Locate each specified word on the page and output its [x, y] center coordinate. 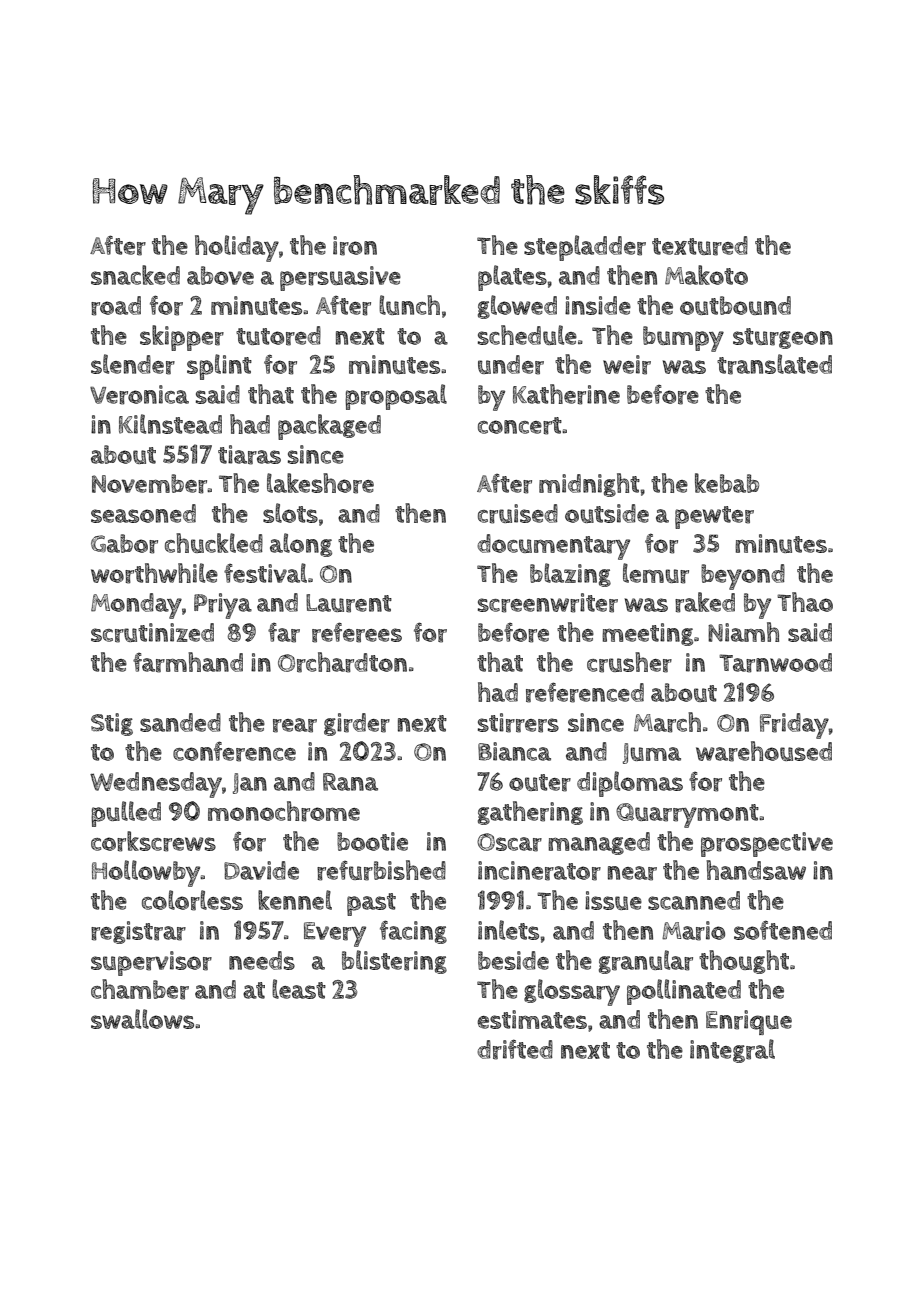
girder [357, 724]
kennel [295, 900]
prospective [767, 844]
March [667, 722]
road [116, 306]
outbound [735, 305]
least [299, 989]
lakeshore [320, 483]
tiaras [249, 455]
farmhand [188, 662]
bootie [372, 841]
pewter [714, 517]
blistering [394, 962]
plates [512, 278]
